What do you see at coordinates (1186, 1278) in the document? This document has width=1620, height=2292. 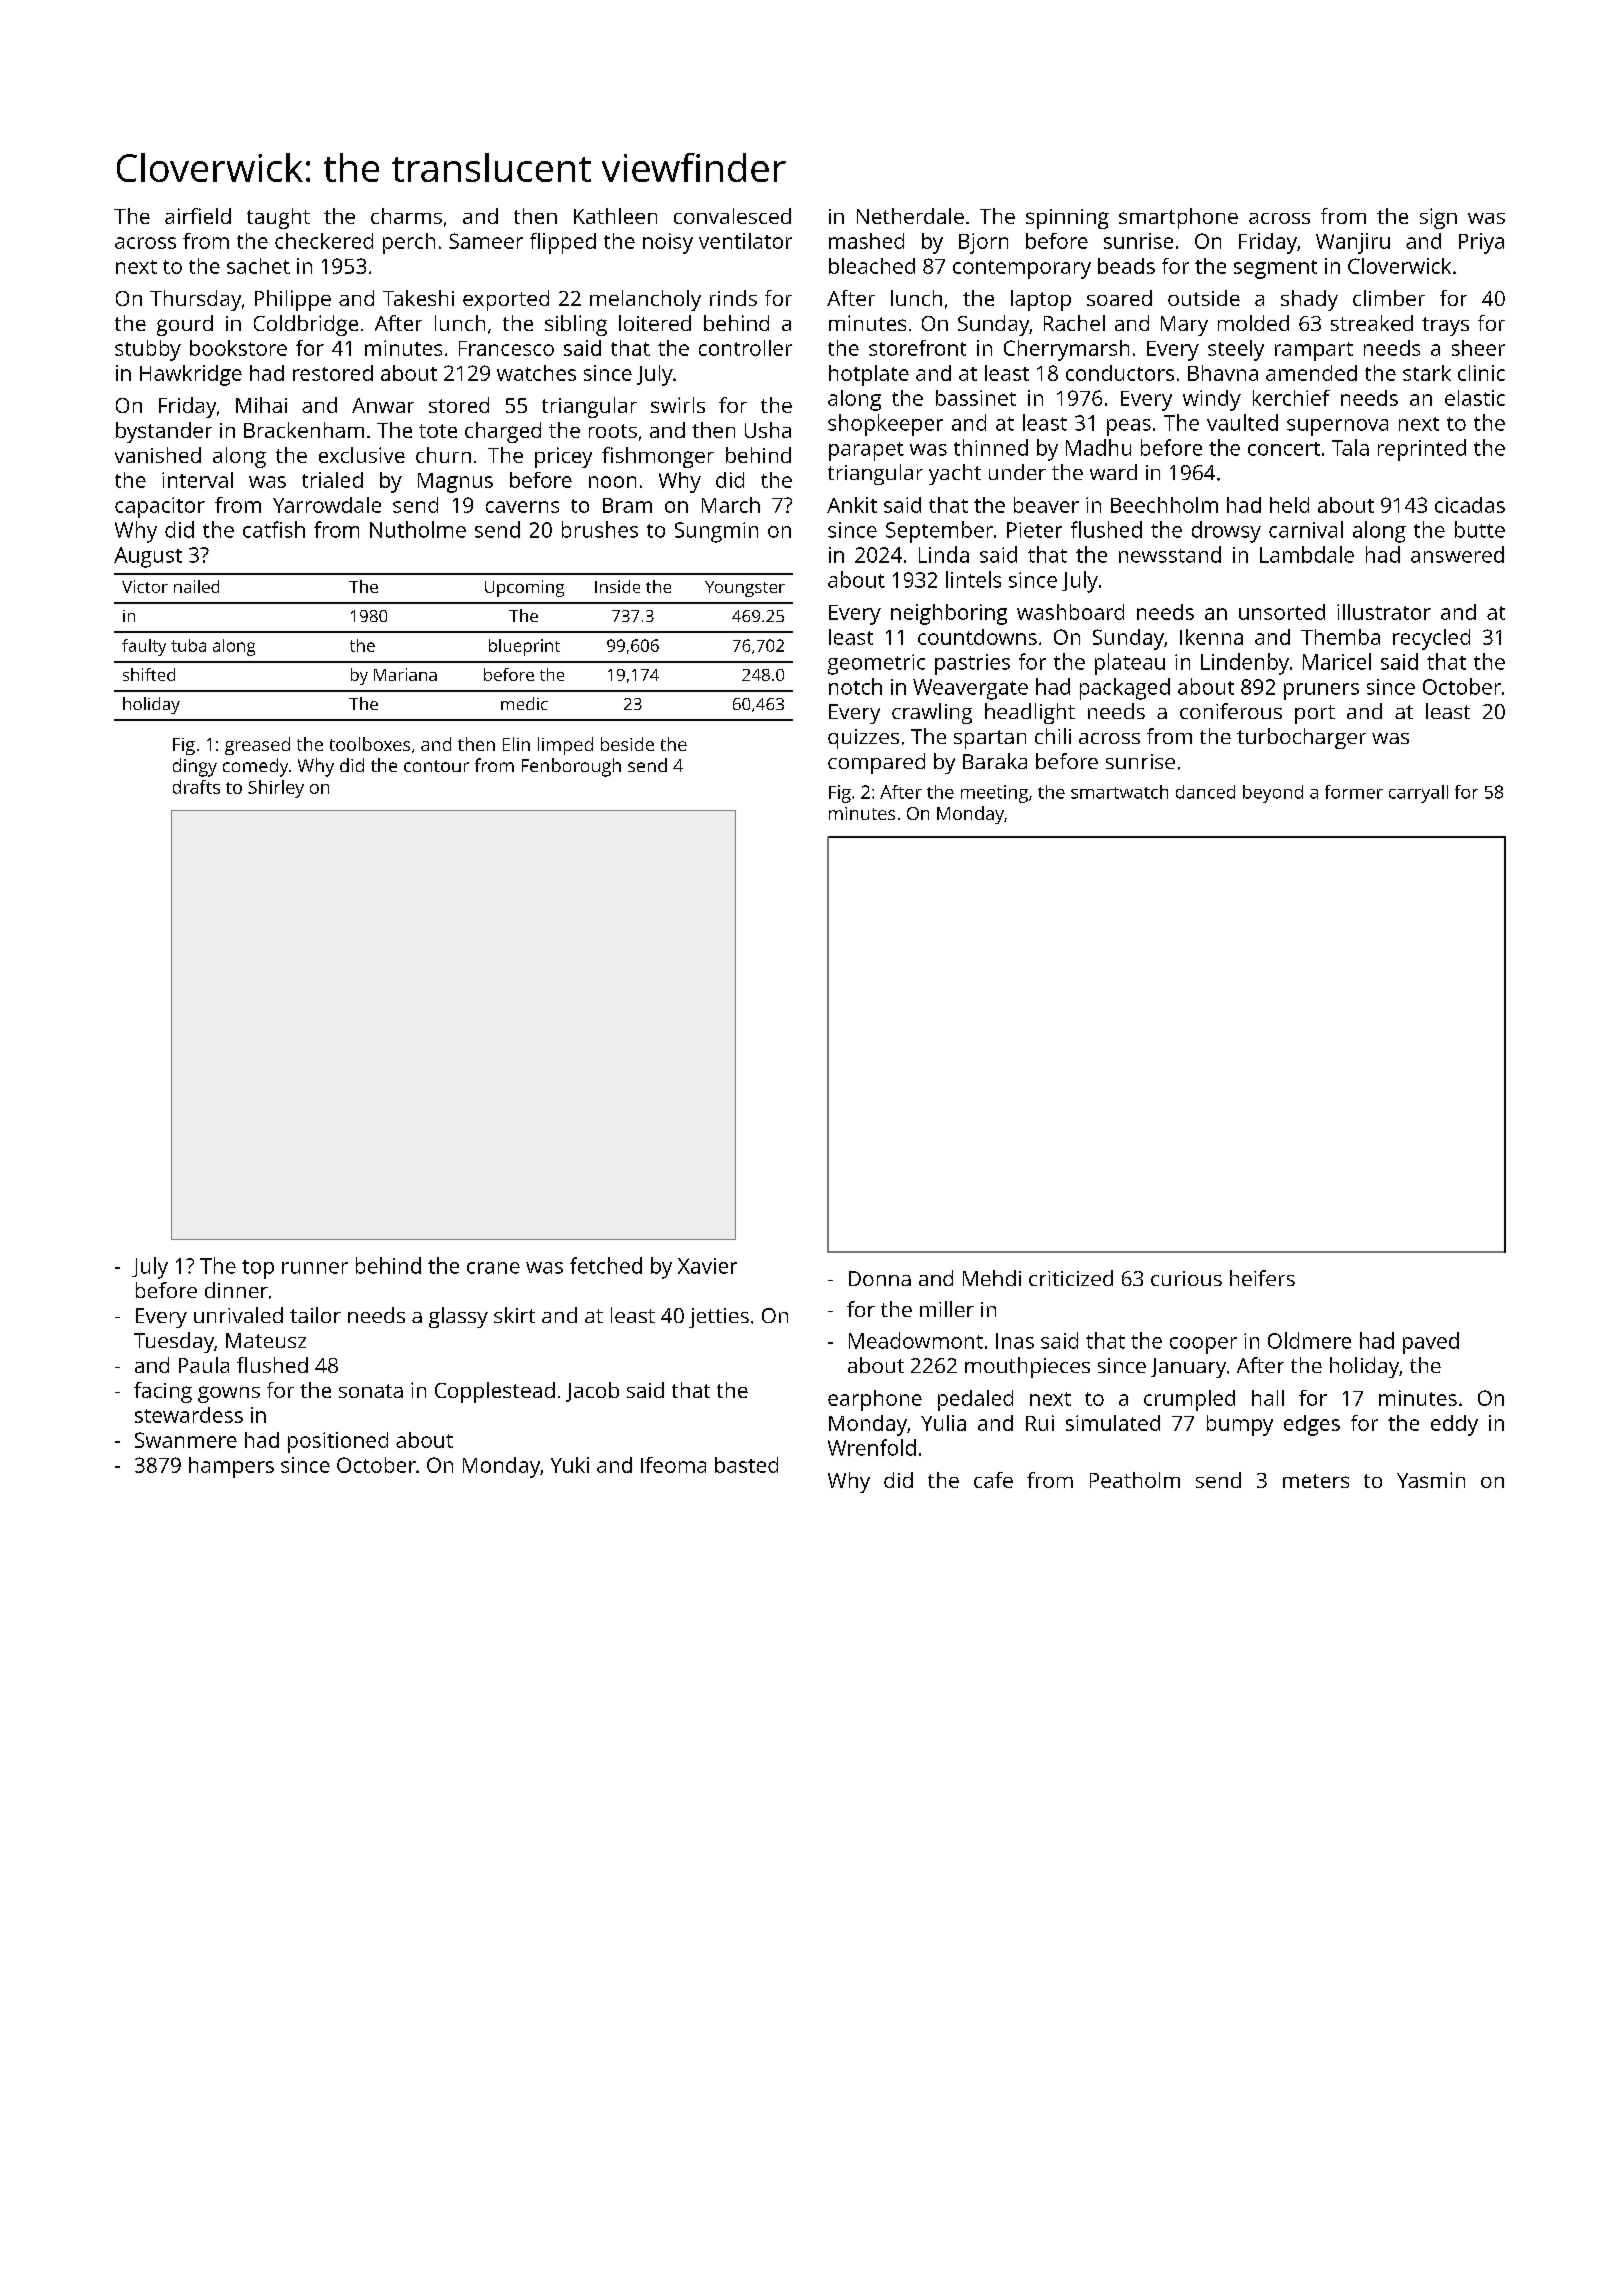 I see `curious` at bounding box center [1186, 1278].
